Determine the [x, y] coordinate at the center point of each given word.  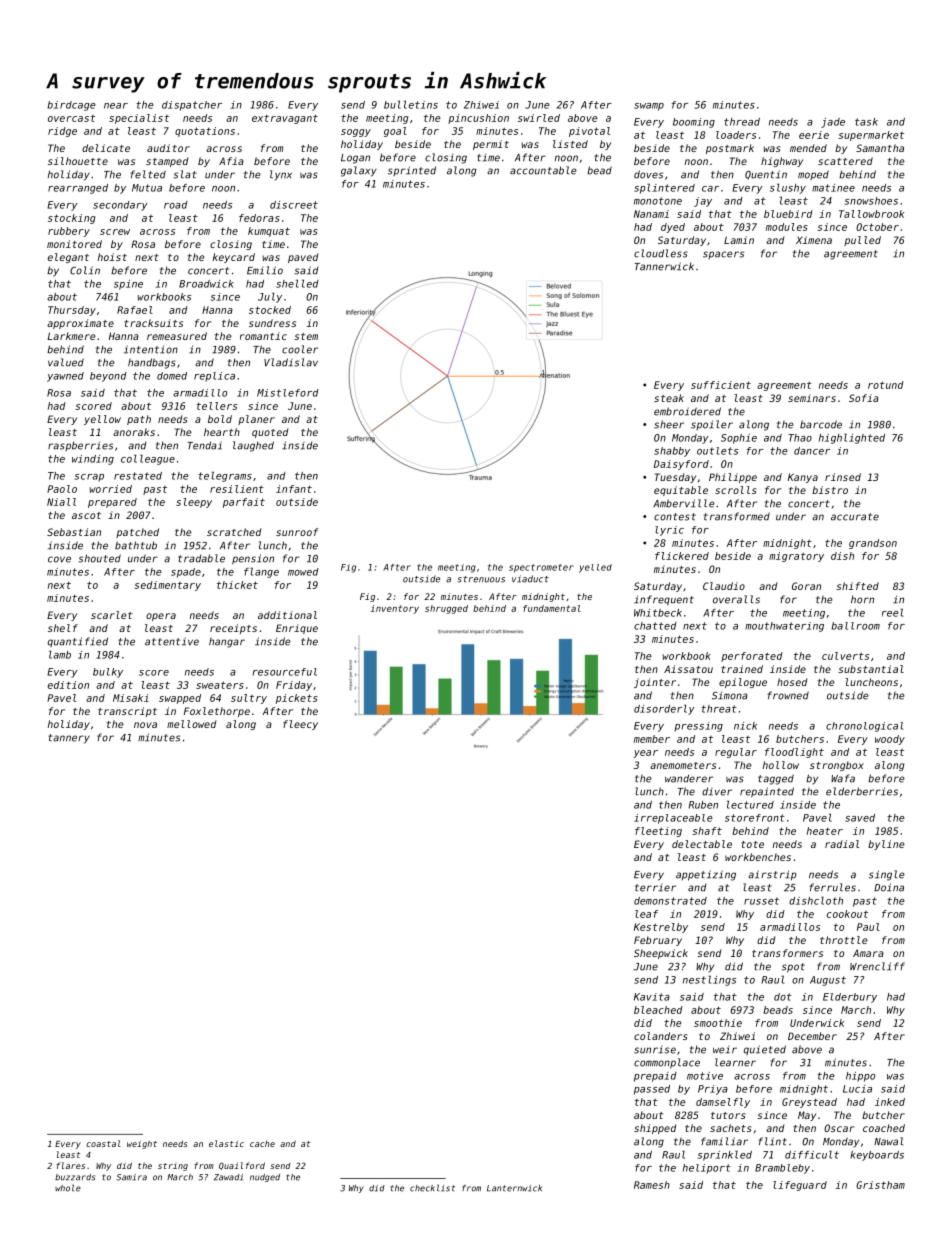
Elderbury [850, 998]
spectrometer [541, 568]
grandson [873, 544]
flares [70, 1165]
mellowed [192, 724]
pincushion [478, 119]
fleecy [300, 725]
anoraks [134, 432]
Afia [231, 161]
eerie [814, 135]
